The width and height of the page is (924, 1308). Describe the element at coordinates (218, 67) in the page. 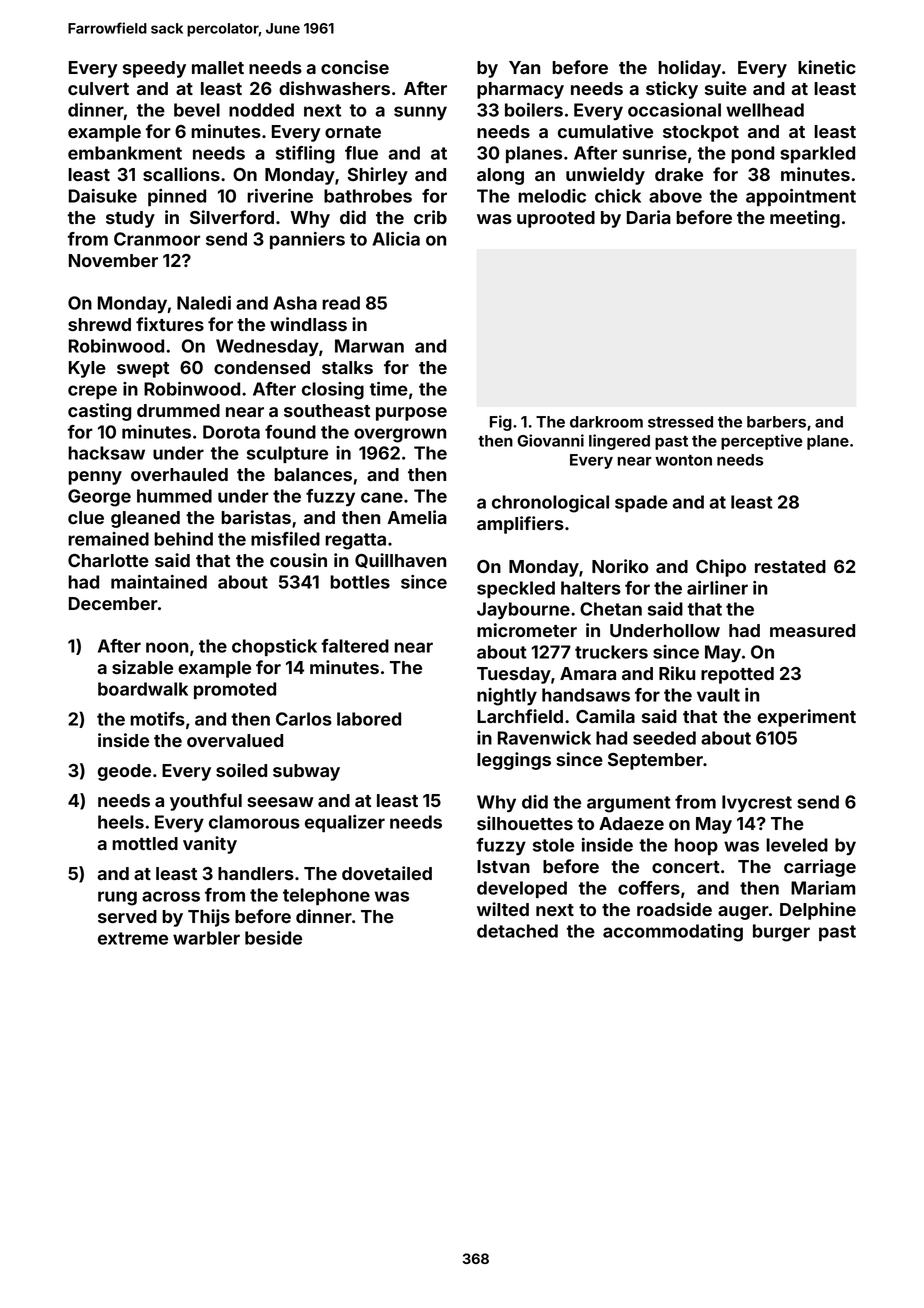

I see `mallet` at that location.
